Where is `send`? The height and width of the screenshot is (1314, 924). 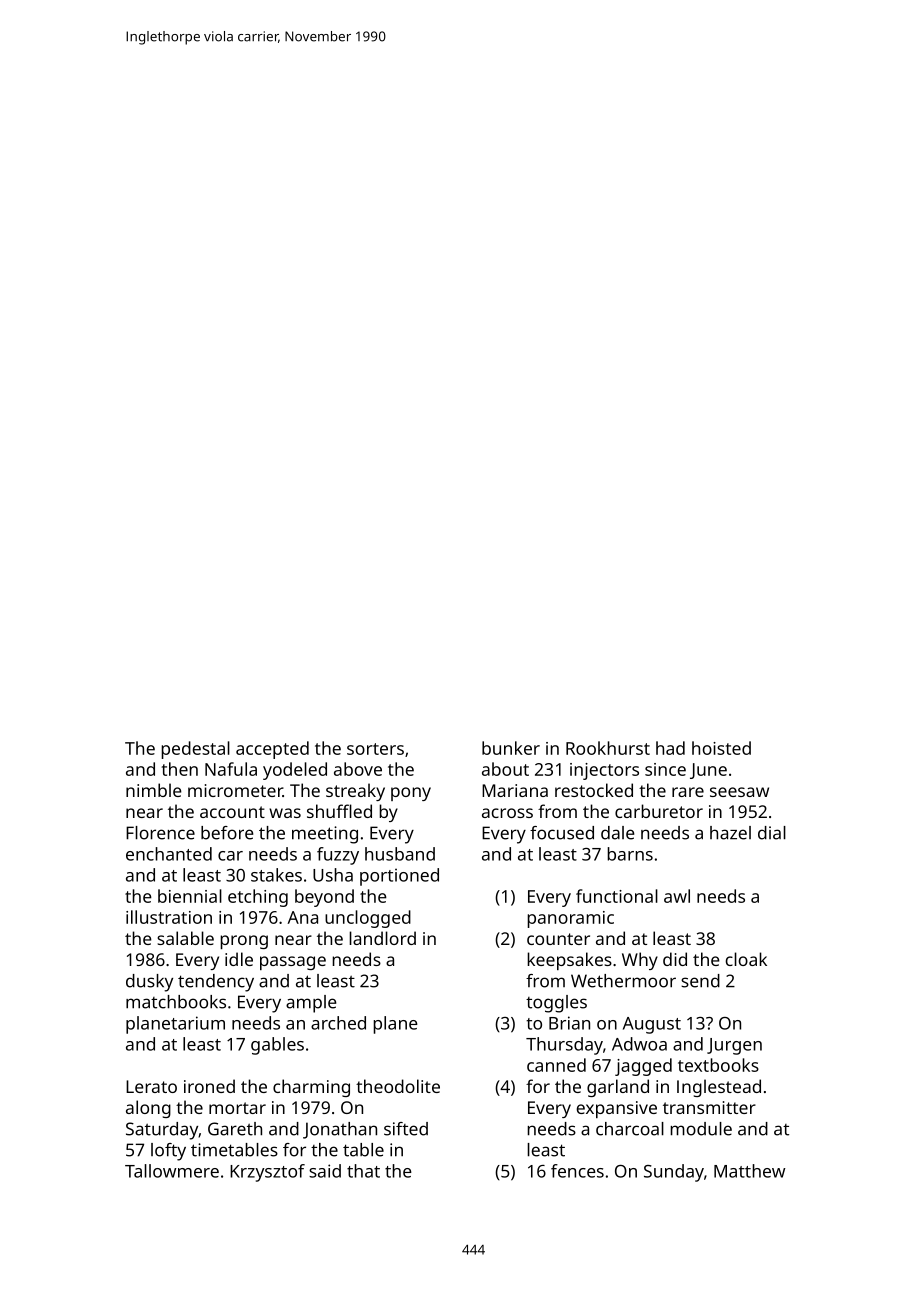
send is located at coordinates (700, 981).
